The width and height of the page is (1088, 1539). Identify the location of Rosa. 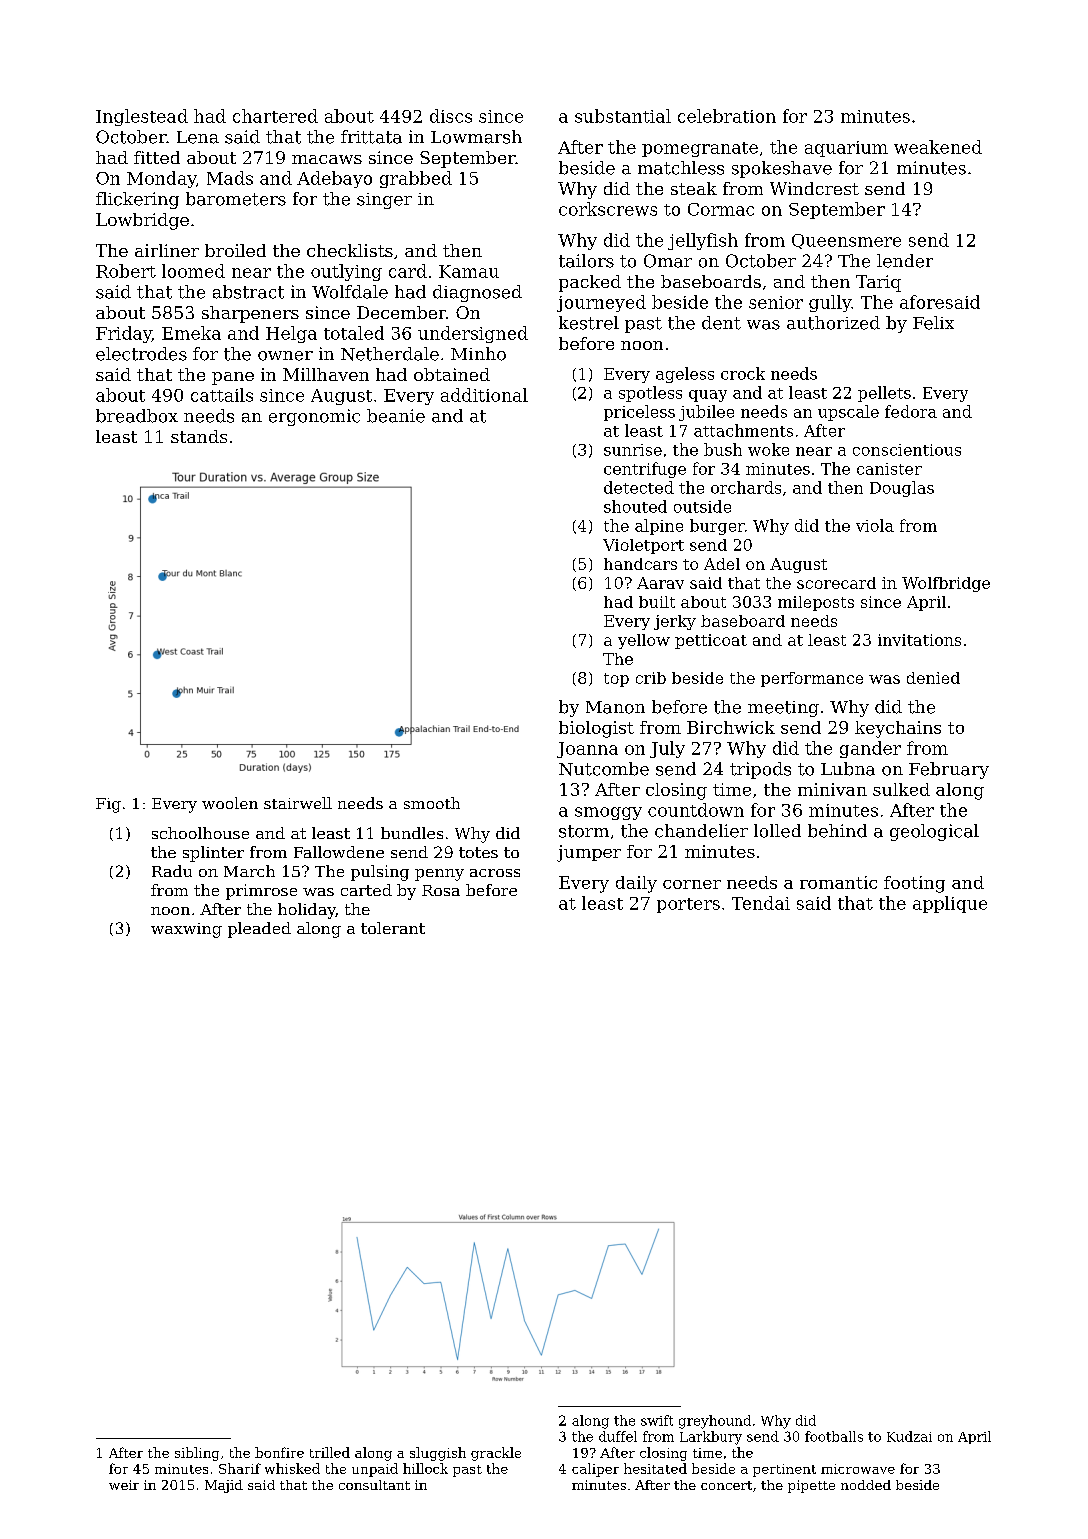
(441, 890).
